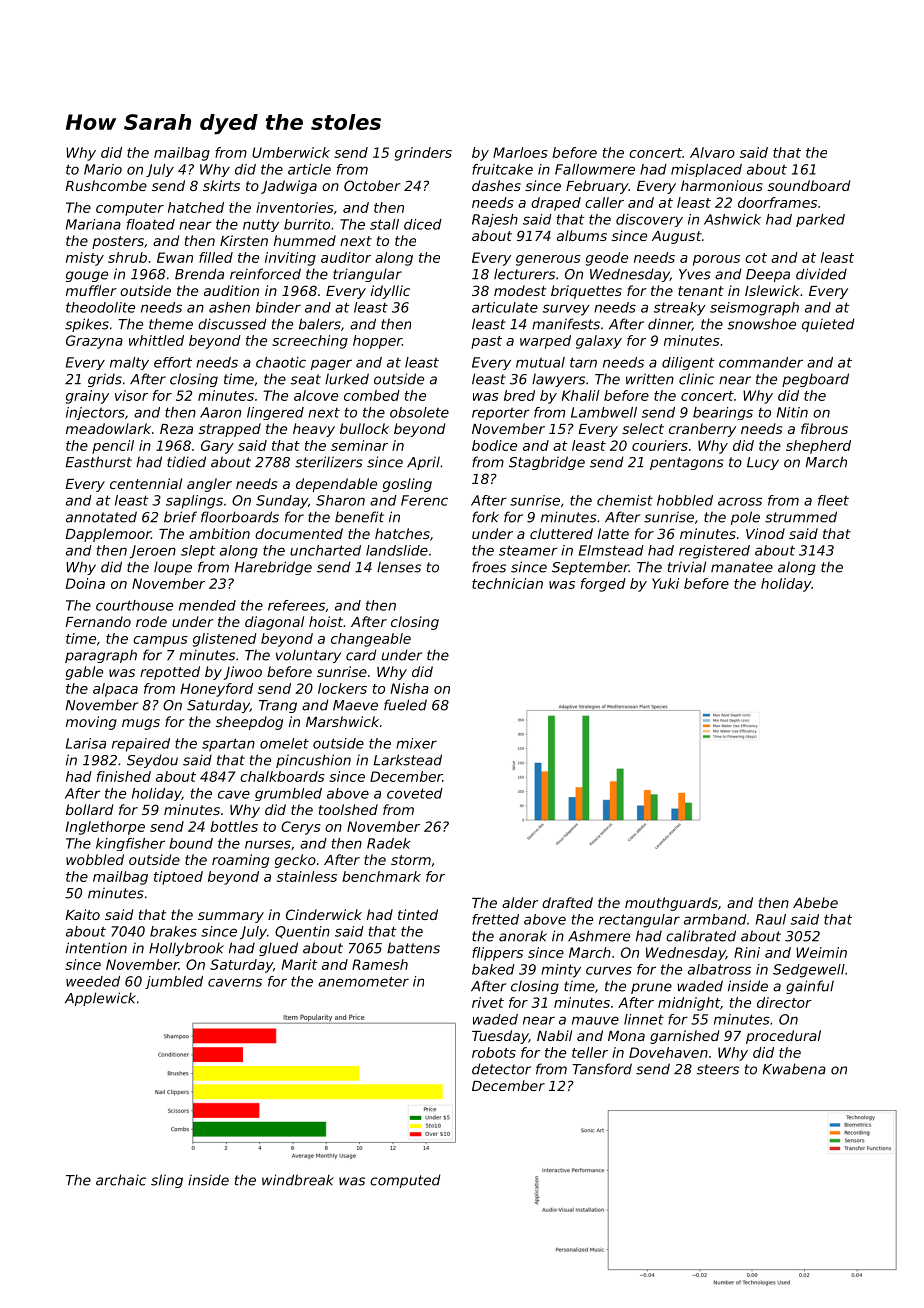  Describe the element at coordinates (298, 1180) in the screenshot. I see `windbreak` at that location.
